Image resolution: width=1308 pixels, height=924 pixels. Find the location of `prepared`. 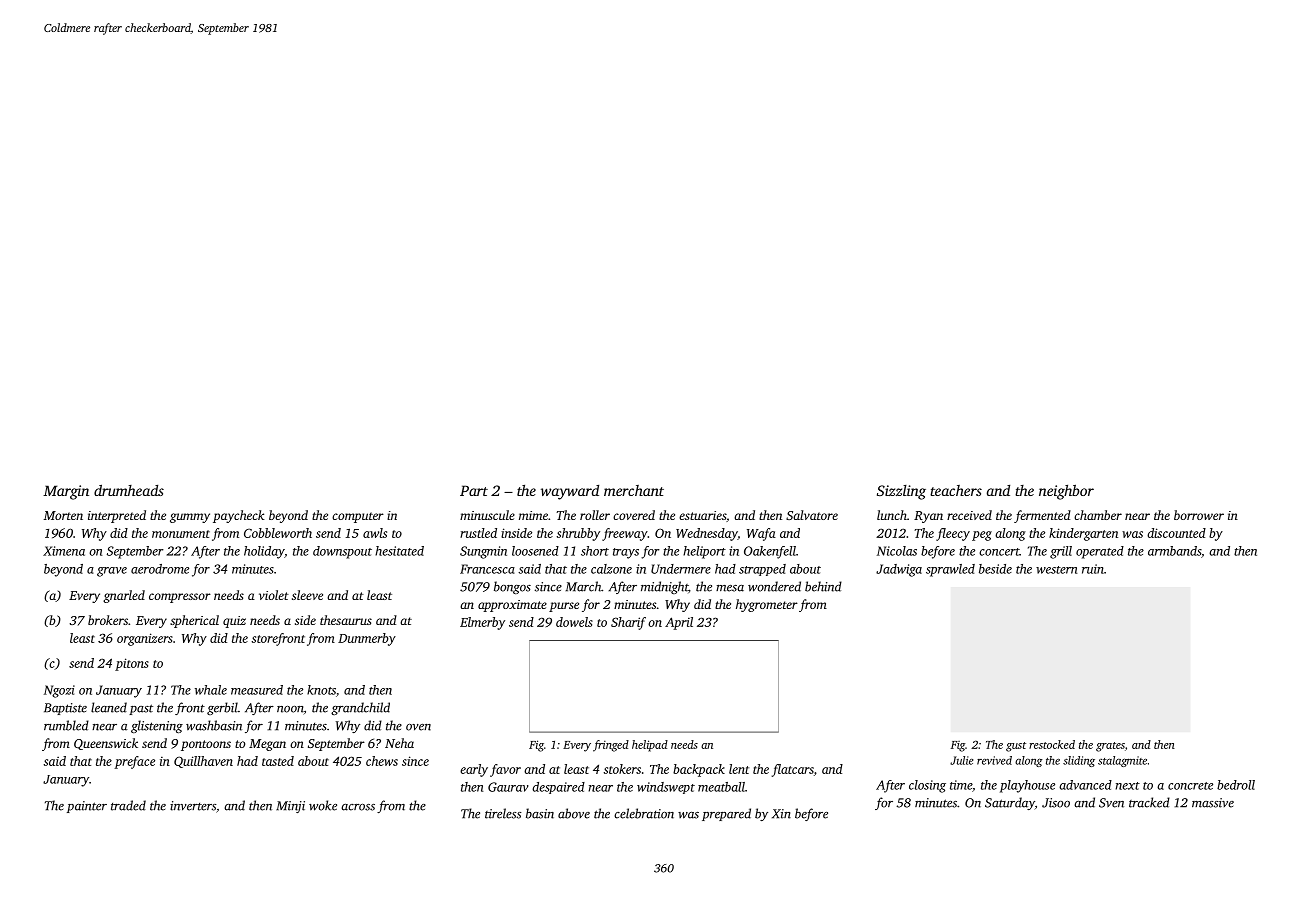

prepared is located at coordinates (726, 814).
